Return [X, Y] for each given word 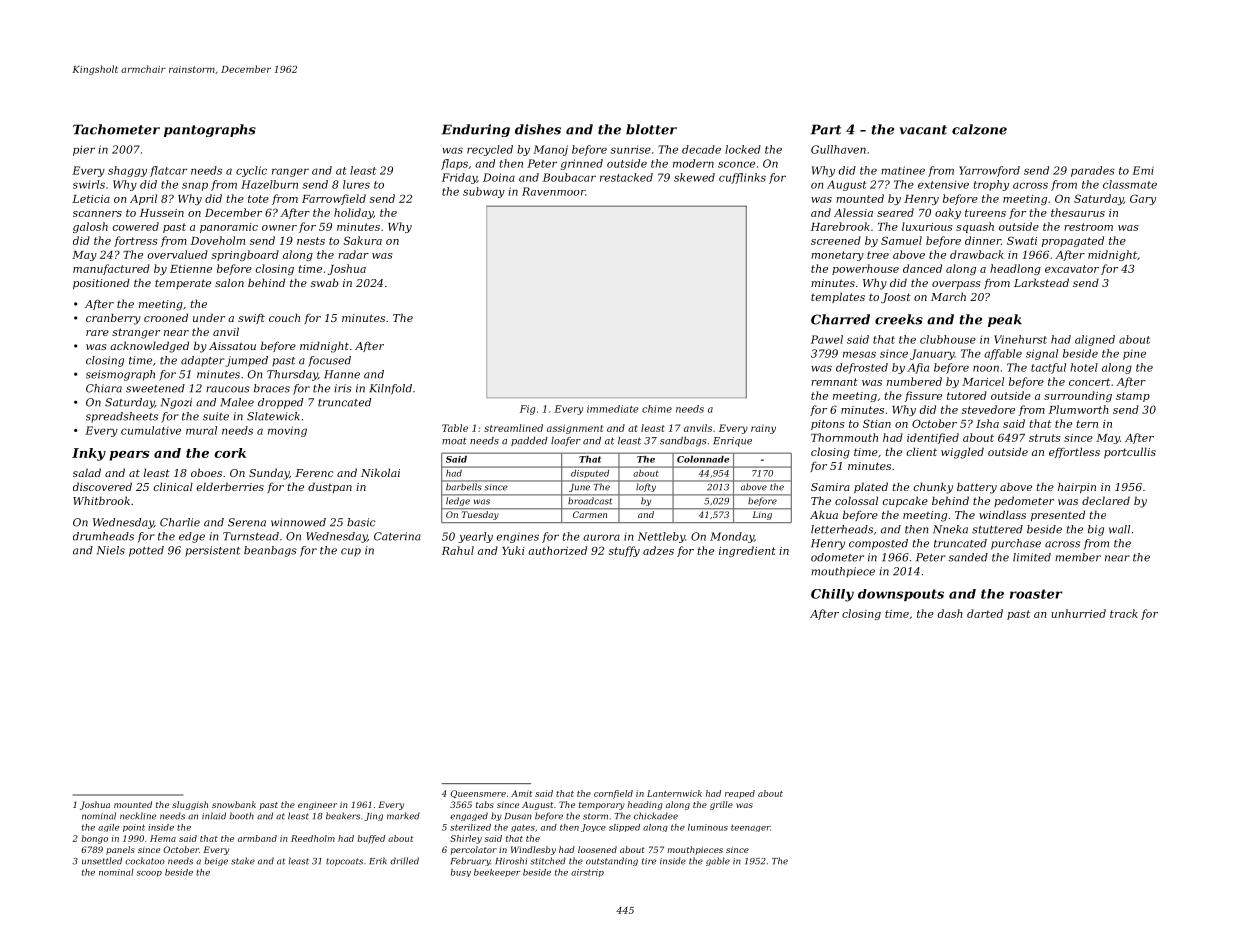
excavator [1072, 269]
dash [950, 613]
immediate [613, 409]
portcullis [1130, 452]
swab [324, 282]
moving [287, 431]
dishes [538, 129]
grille [721, 805]
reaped [740, 794]
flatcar [168, 171]
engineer [317, 806]
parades [1093, 171]
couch [284, 317]
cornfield [613, 794]
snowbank [234, 804]
